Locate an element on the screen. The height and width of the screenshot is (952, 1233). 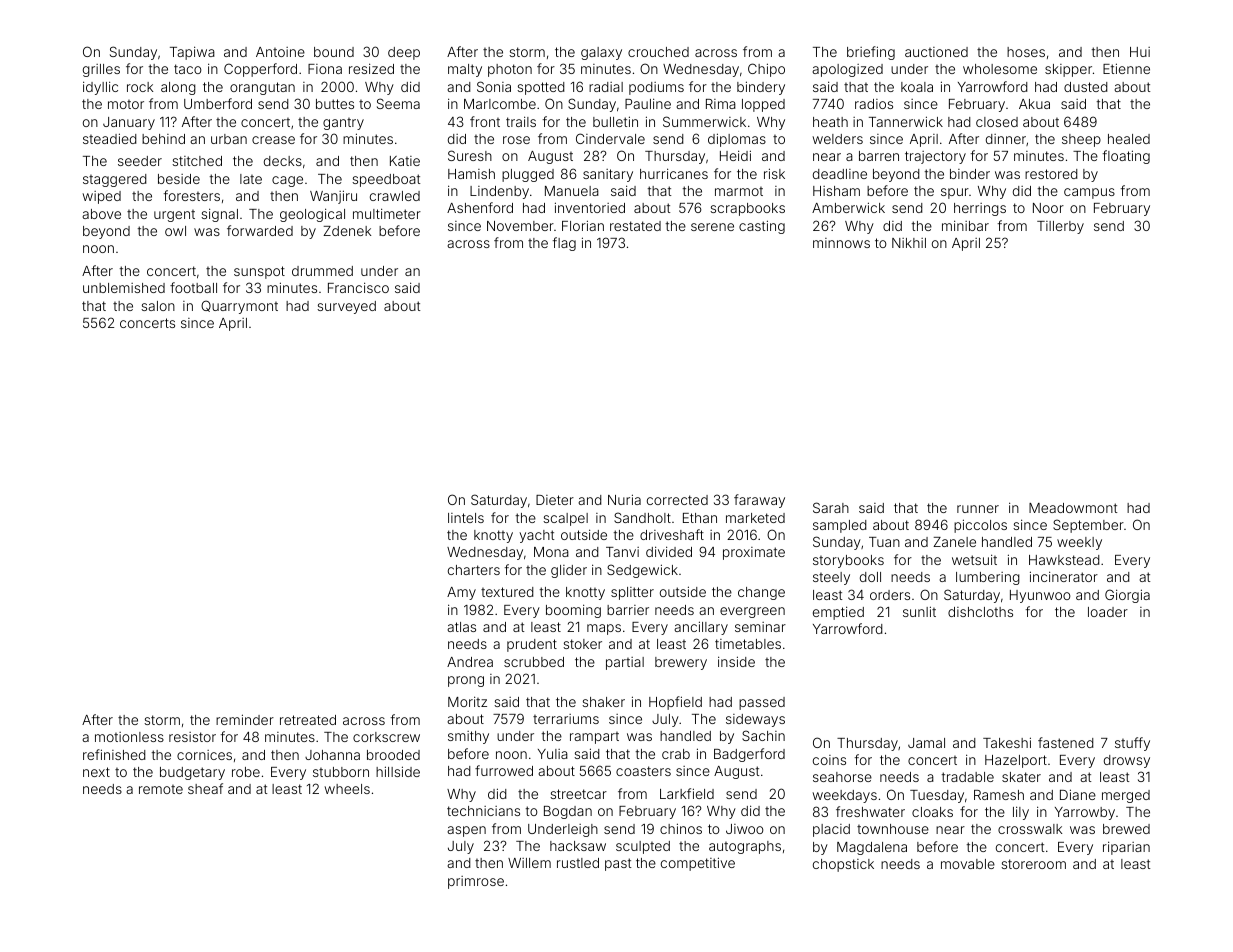
lintels is located at coordinates (466, 518).
